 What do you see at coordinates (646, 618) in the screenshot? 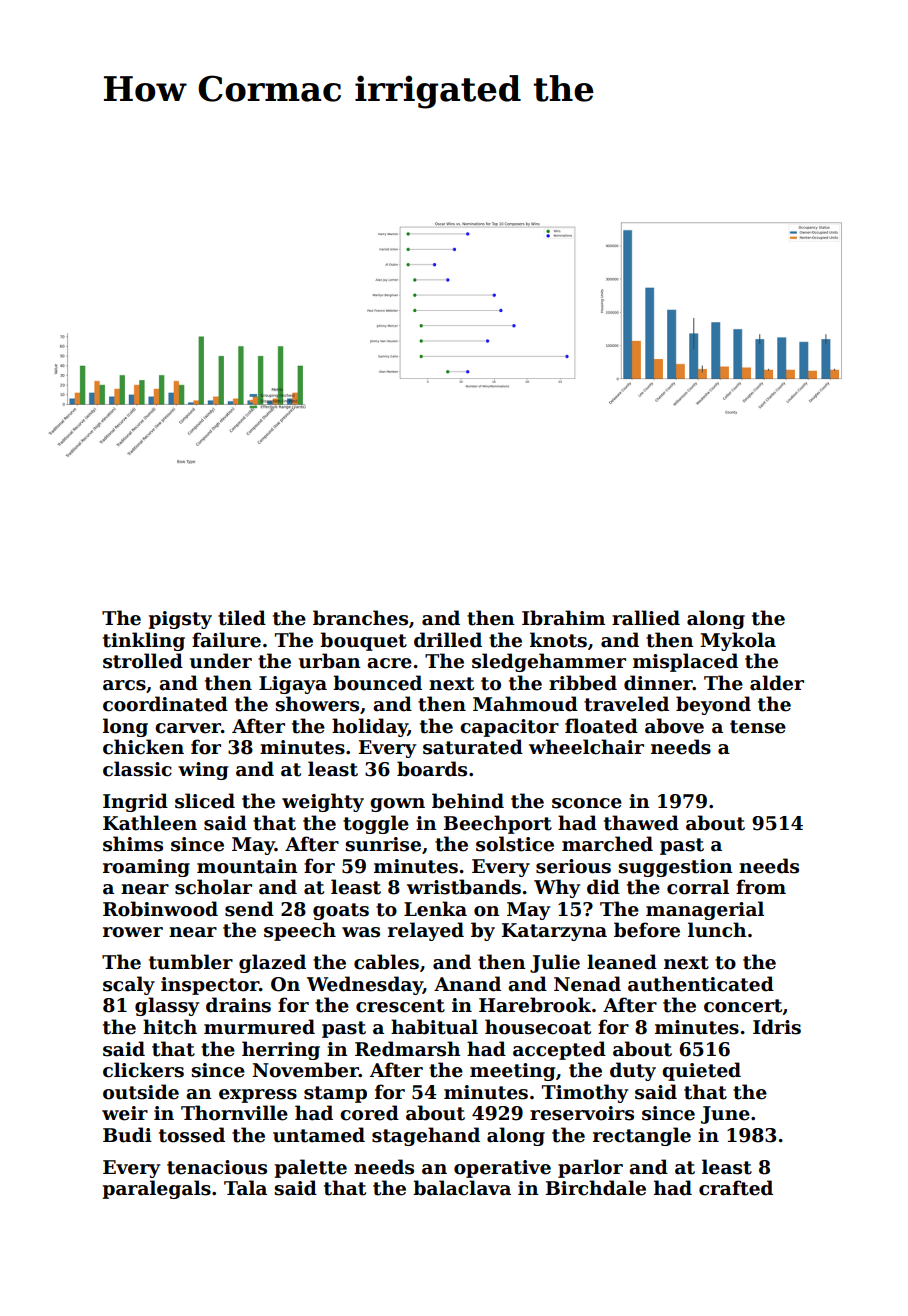
I see `rallied` at bounding box center [646, 618].
